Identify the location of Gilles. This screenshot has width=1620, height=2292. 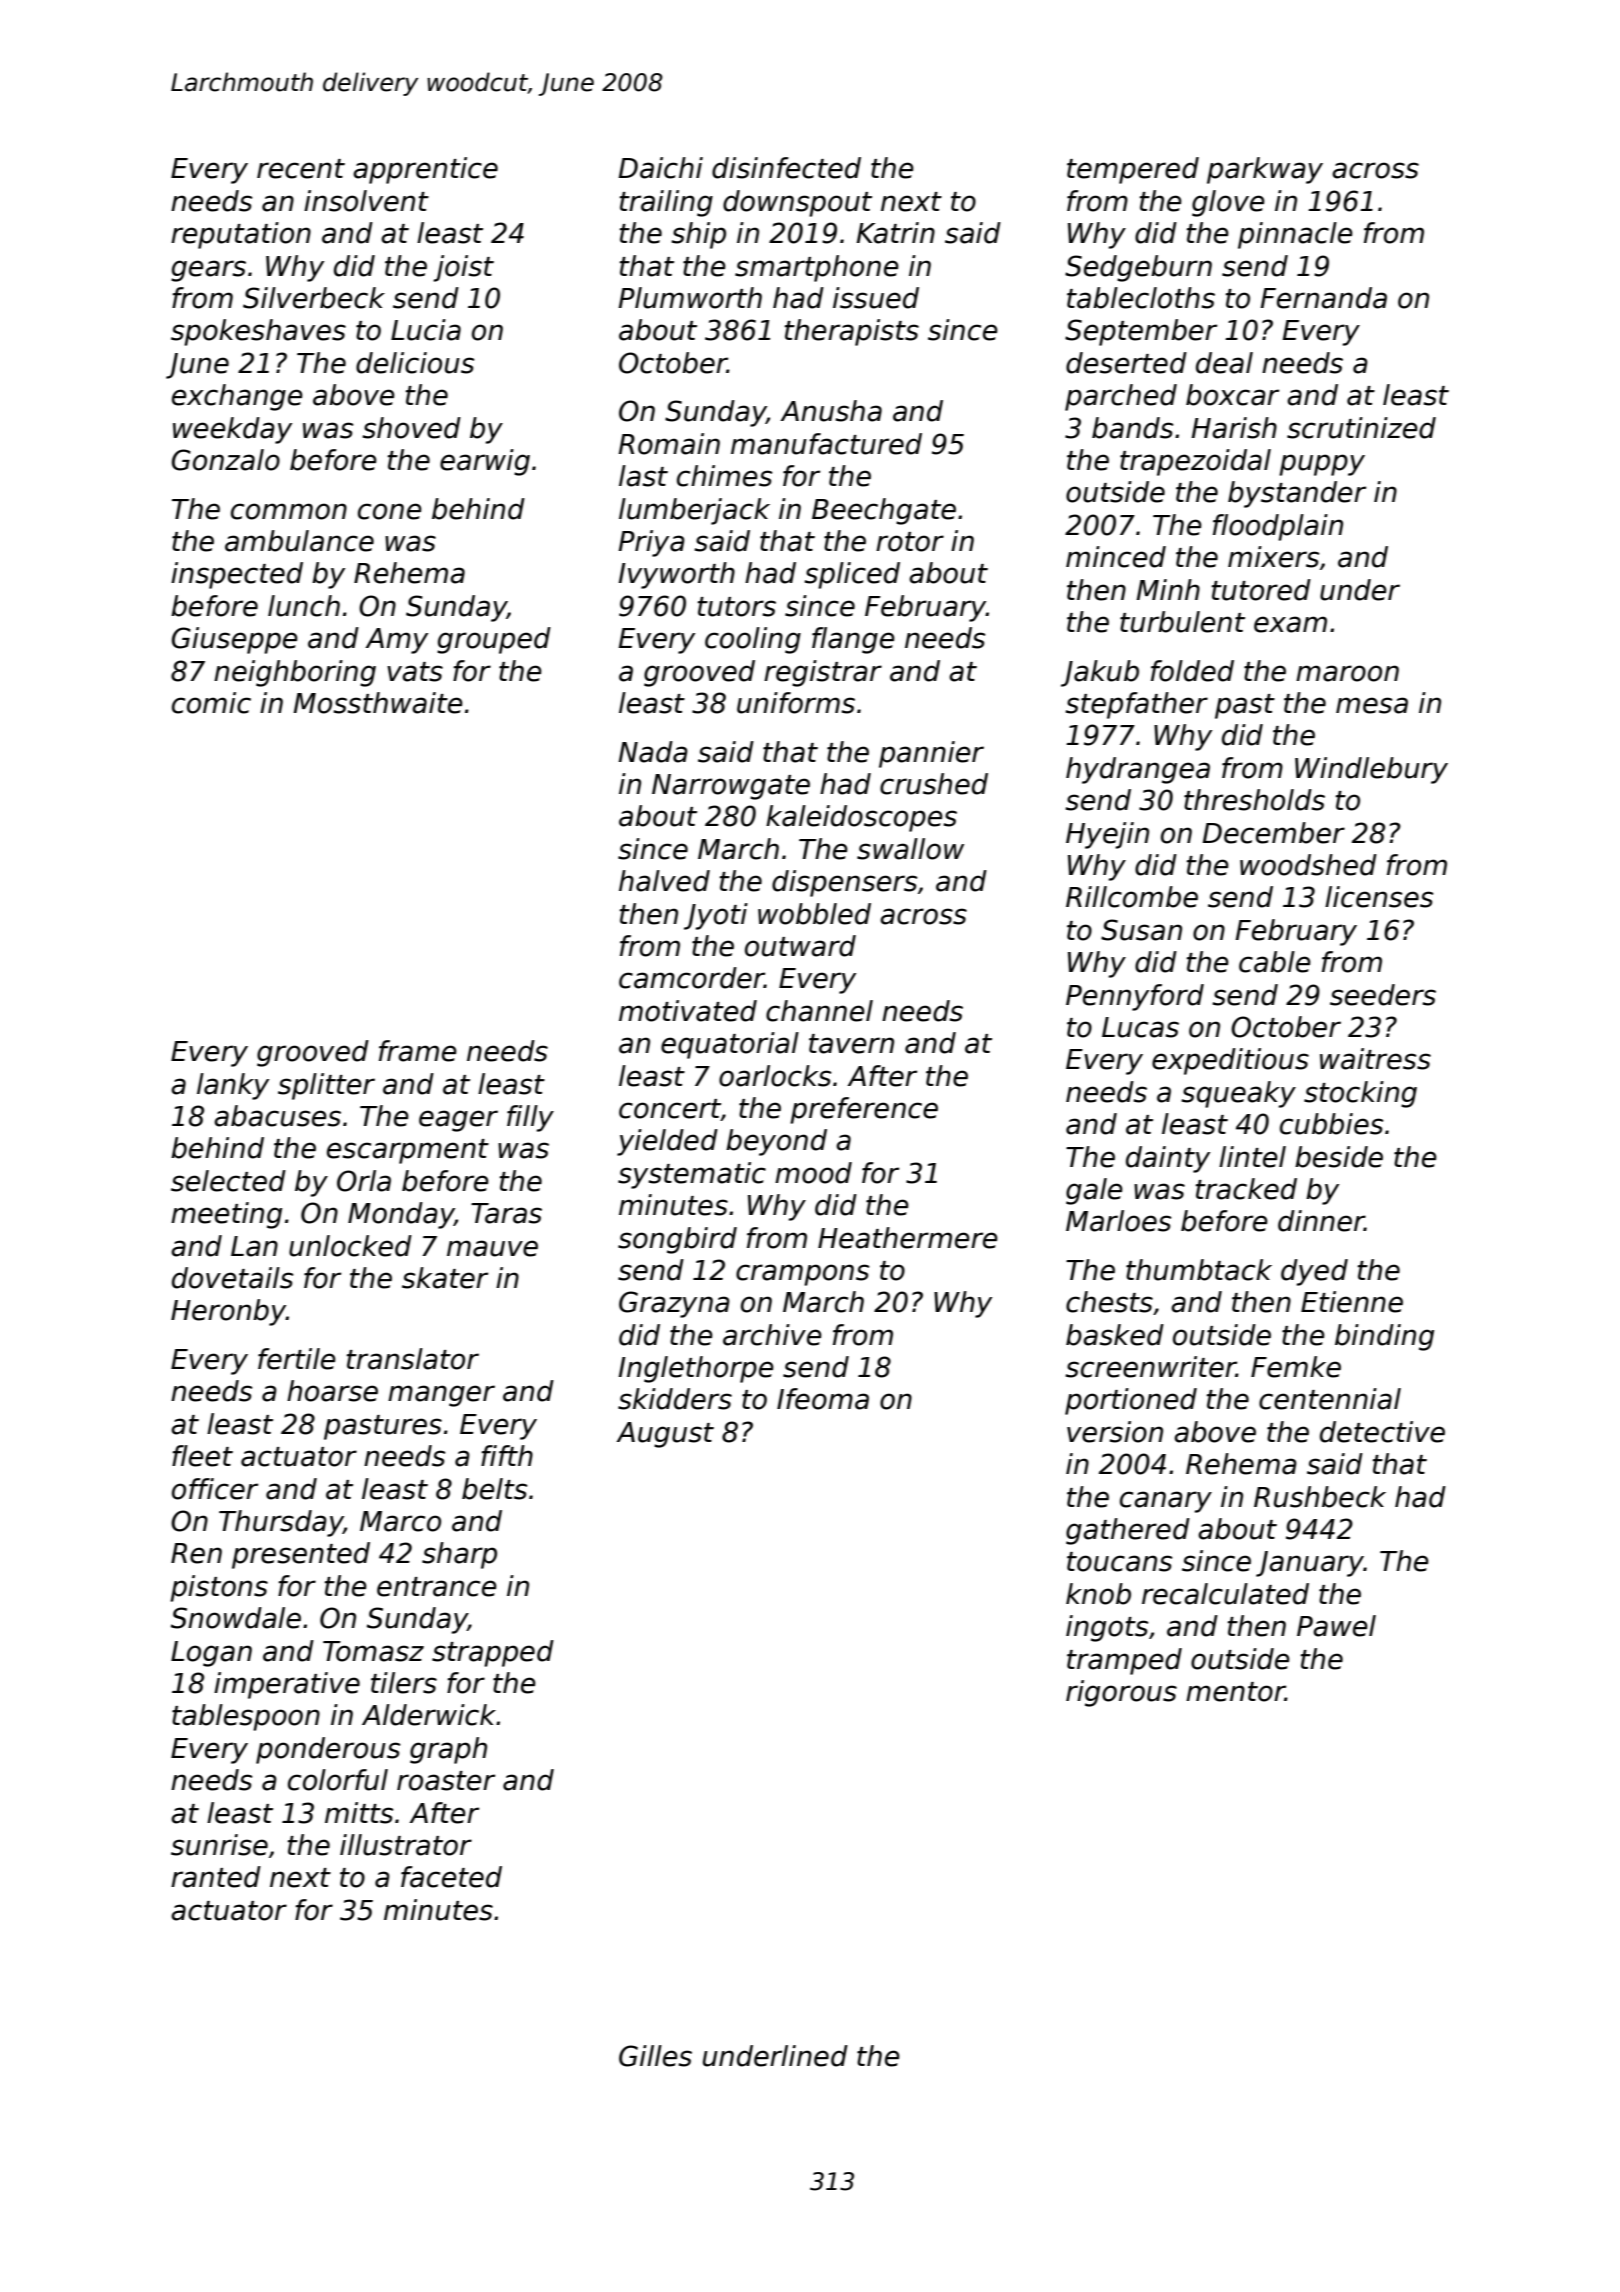
(655, 2056).
